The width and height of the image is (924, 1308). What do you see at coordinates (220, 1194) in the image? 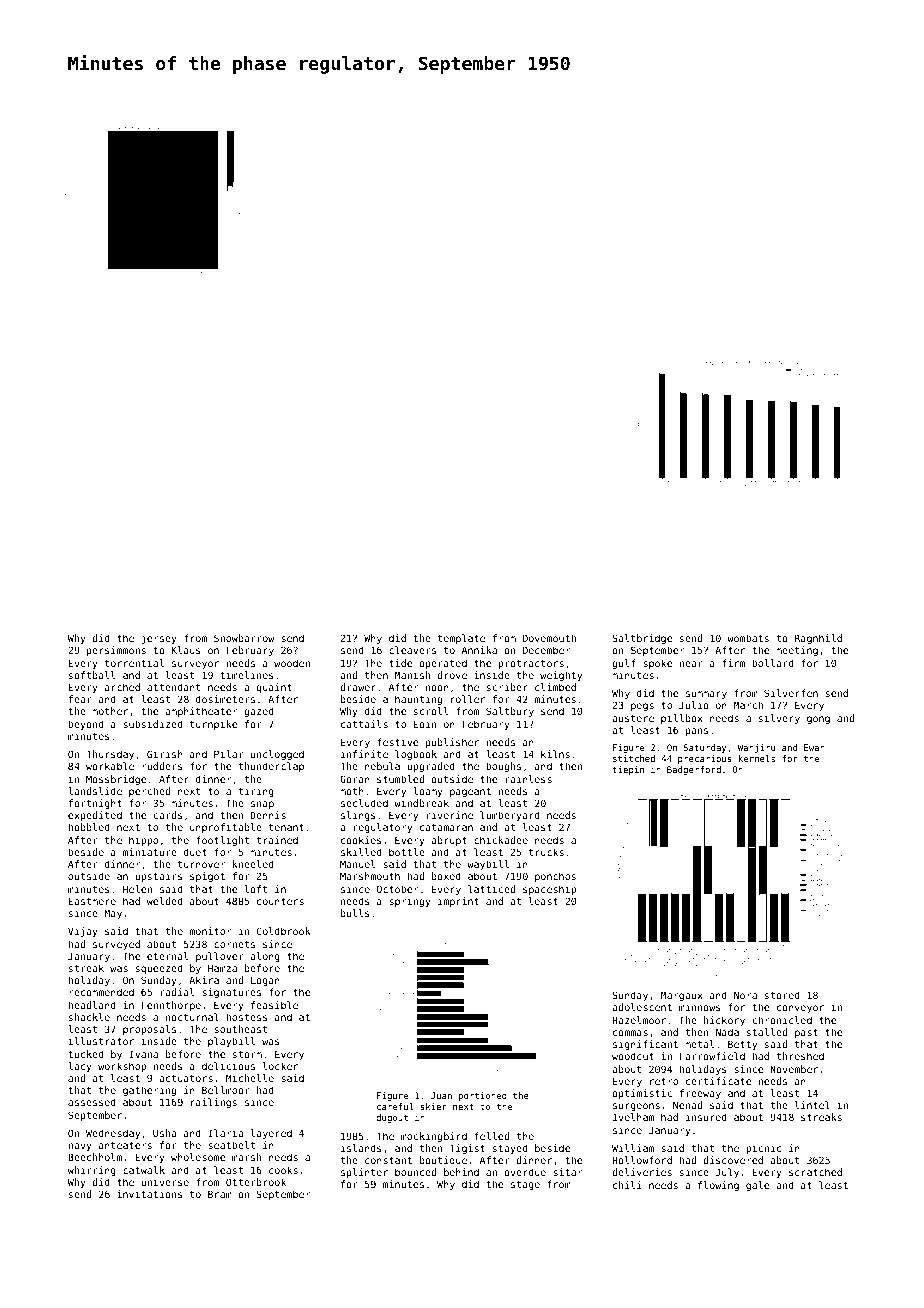
I see `Bram` at bounding box center [220, 1194].
